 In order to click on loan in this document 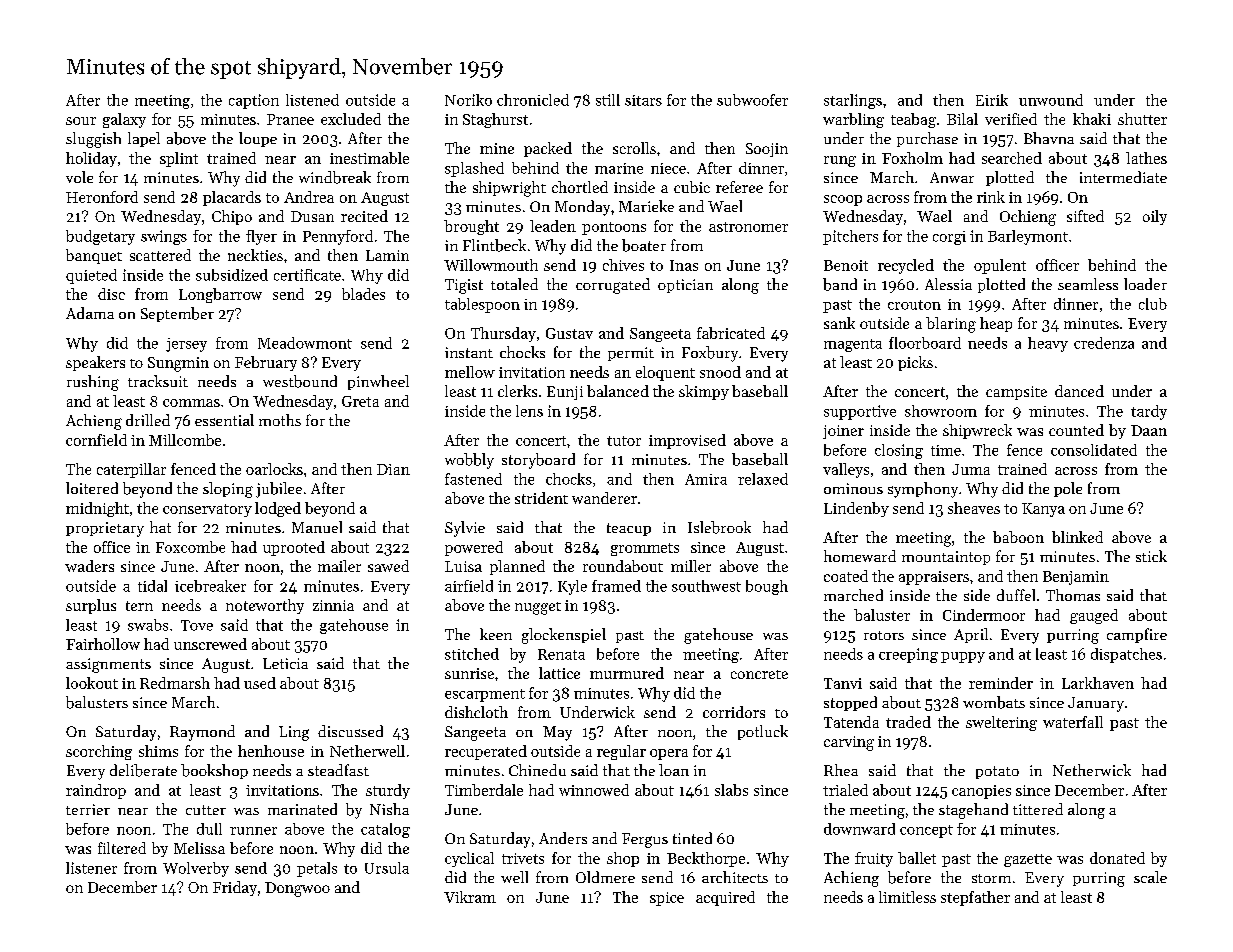, I will do `click(674, 770)`.
